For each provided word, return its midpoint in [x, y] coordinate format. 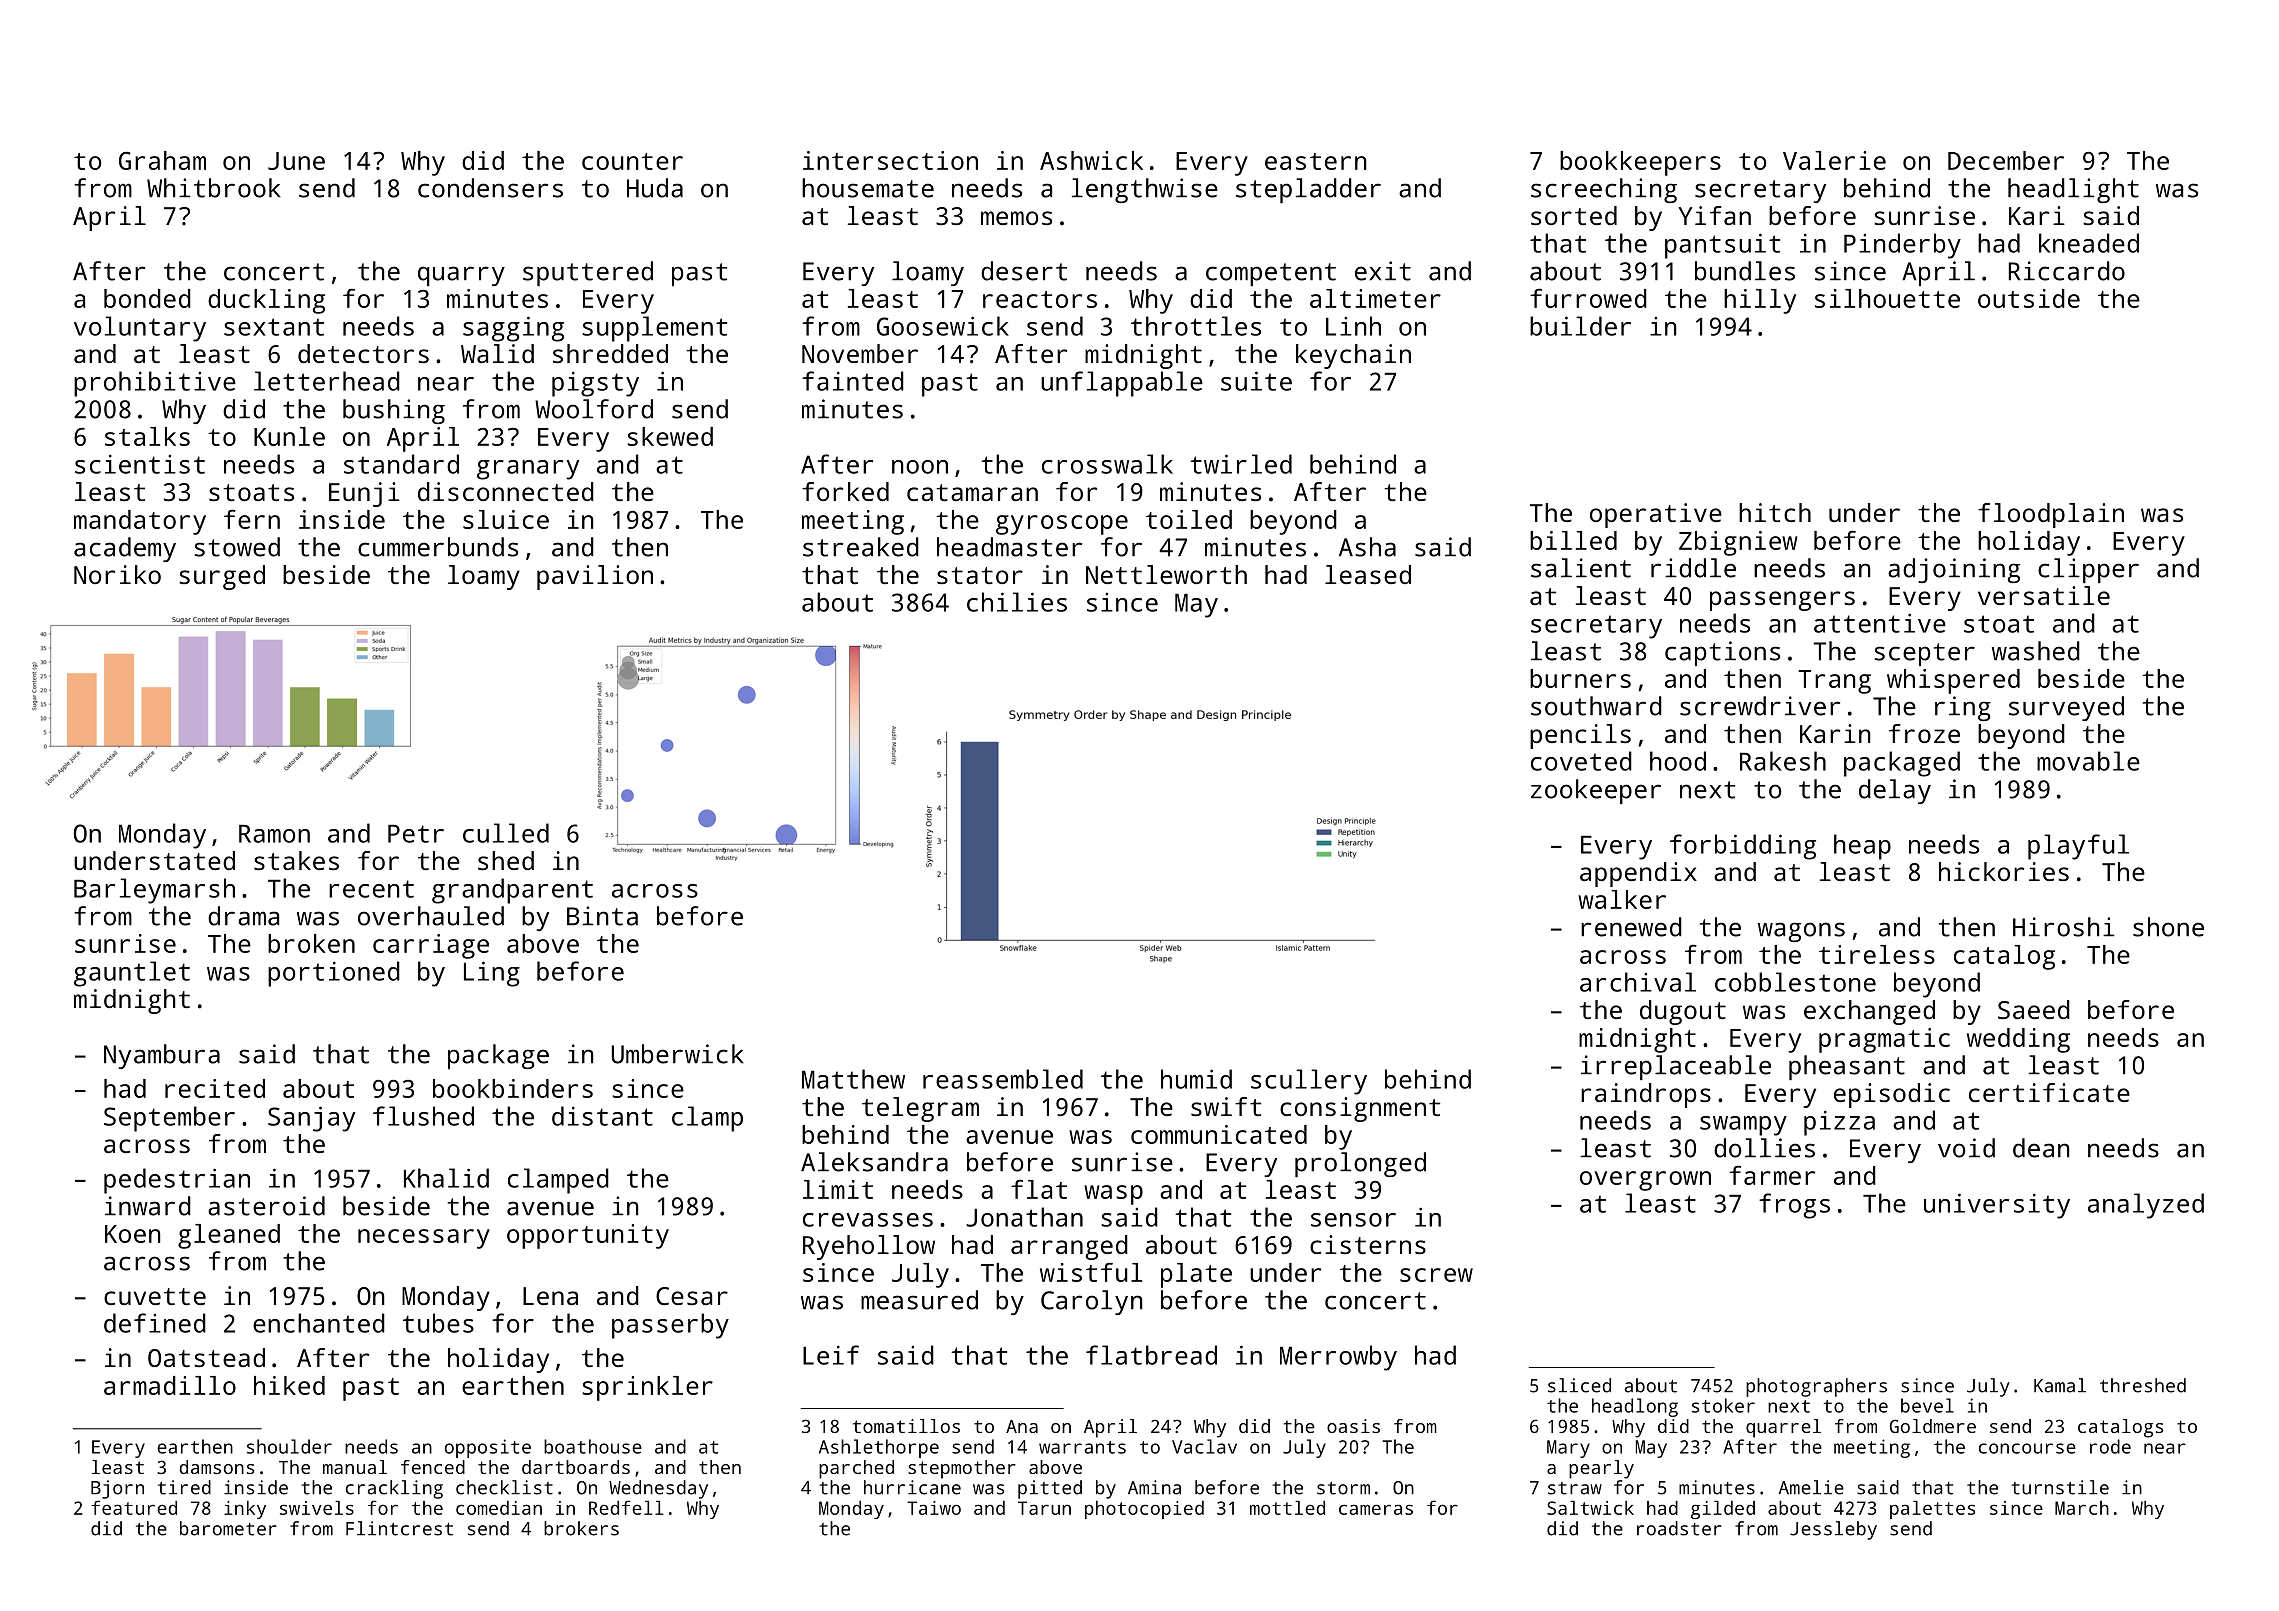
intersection [890, 160]
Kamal [2060, 1385]
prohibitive [155, 384]
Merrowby [1338, 1358]
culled [506, 833]
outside [2029, 298]
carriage [431, 946]
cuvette [155, 1296]
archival [1638, 982]
